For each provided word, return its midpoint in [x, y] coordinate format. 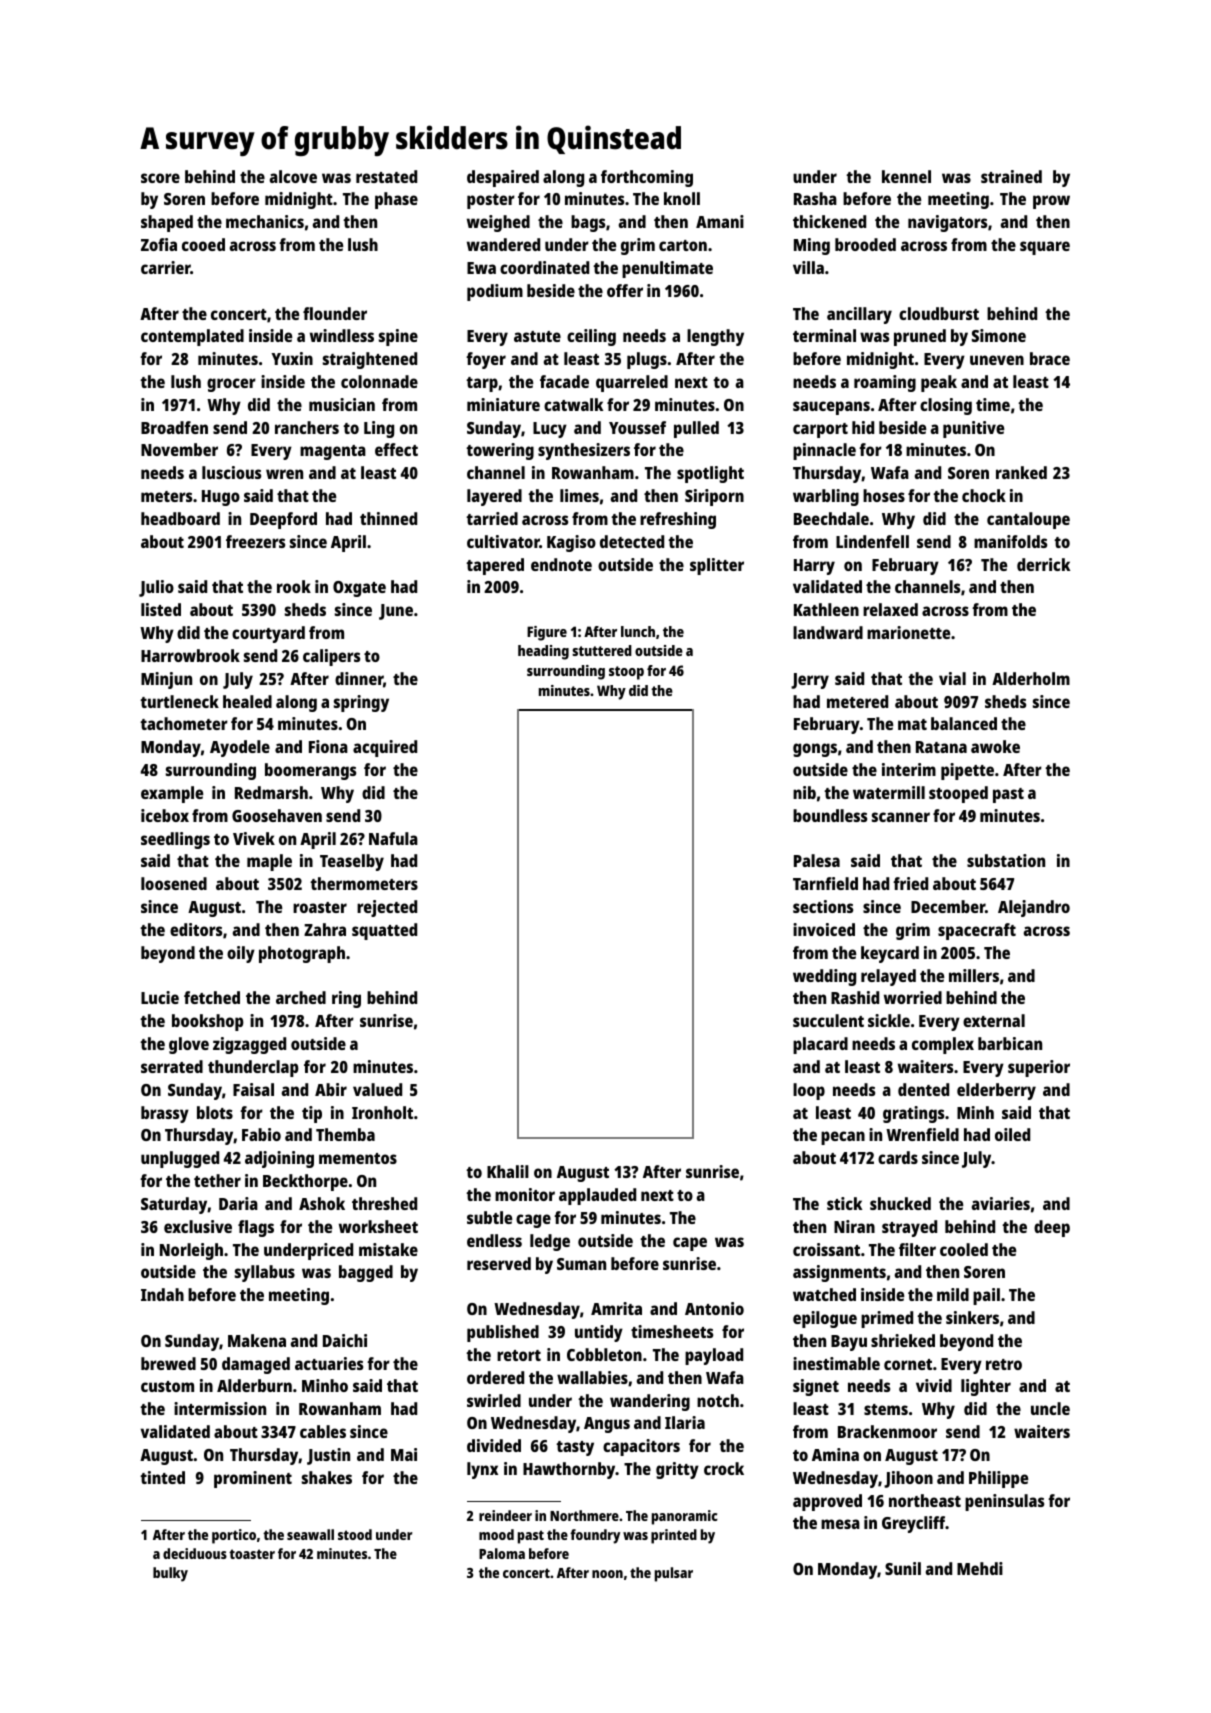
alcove [293, 176]
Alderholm [1031, 678]
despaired [503, 178]
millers [974, 975]
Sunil [903, 1568]
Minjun [166, 680]
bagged [366, 1273]
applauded [597, 1196]
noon [607, 1574]
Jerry [810, 681]
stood [355, 1534]
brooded [865, 244]
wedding [824, 977]
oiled [1012, 1134]
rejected [387, 908]
